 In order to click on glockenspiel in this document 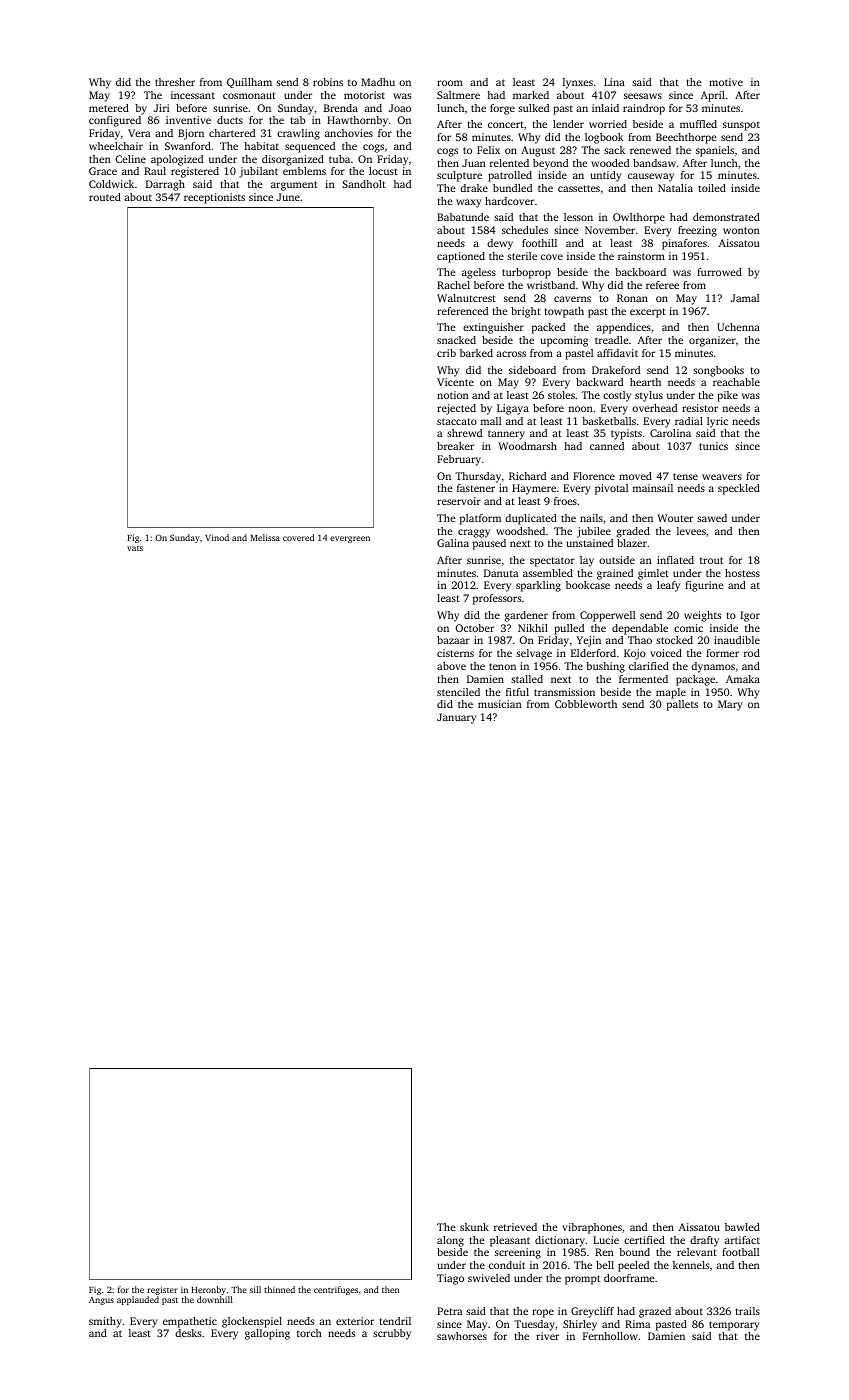, I will do `click(252, 1322)`.
